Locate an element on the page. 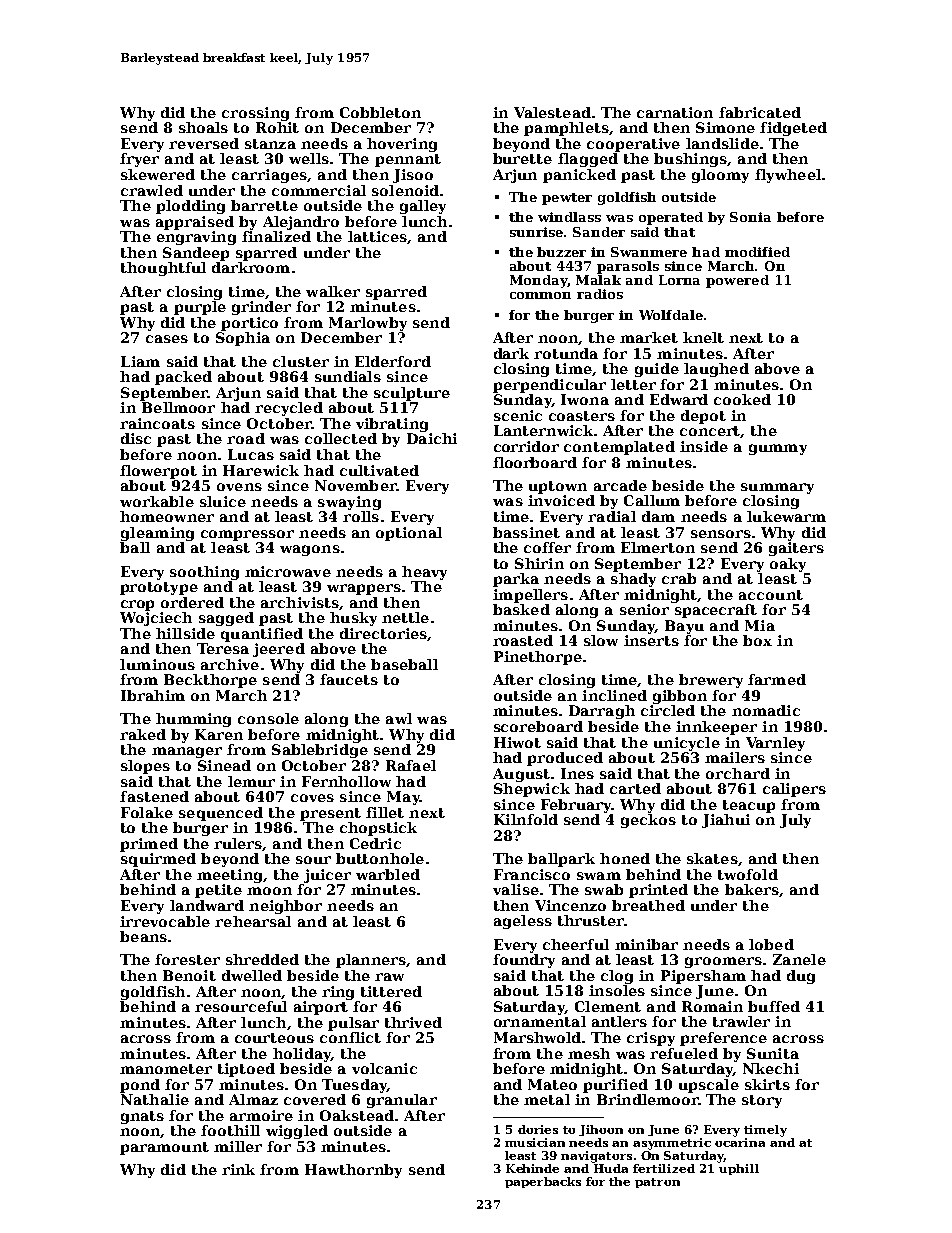 This document has height=1233, width=952. manometer is located at coordinates (166, 1069).
